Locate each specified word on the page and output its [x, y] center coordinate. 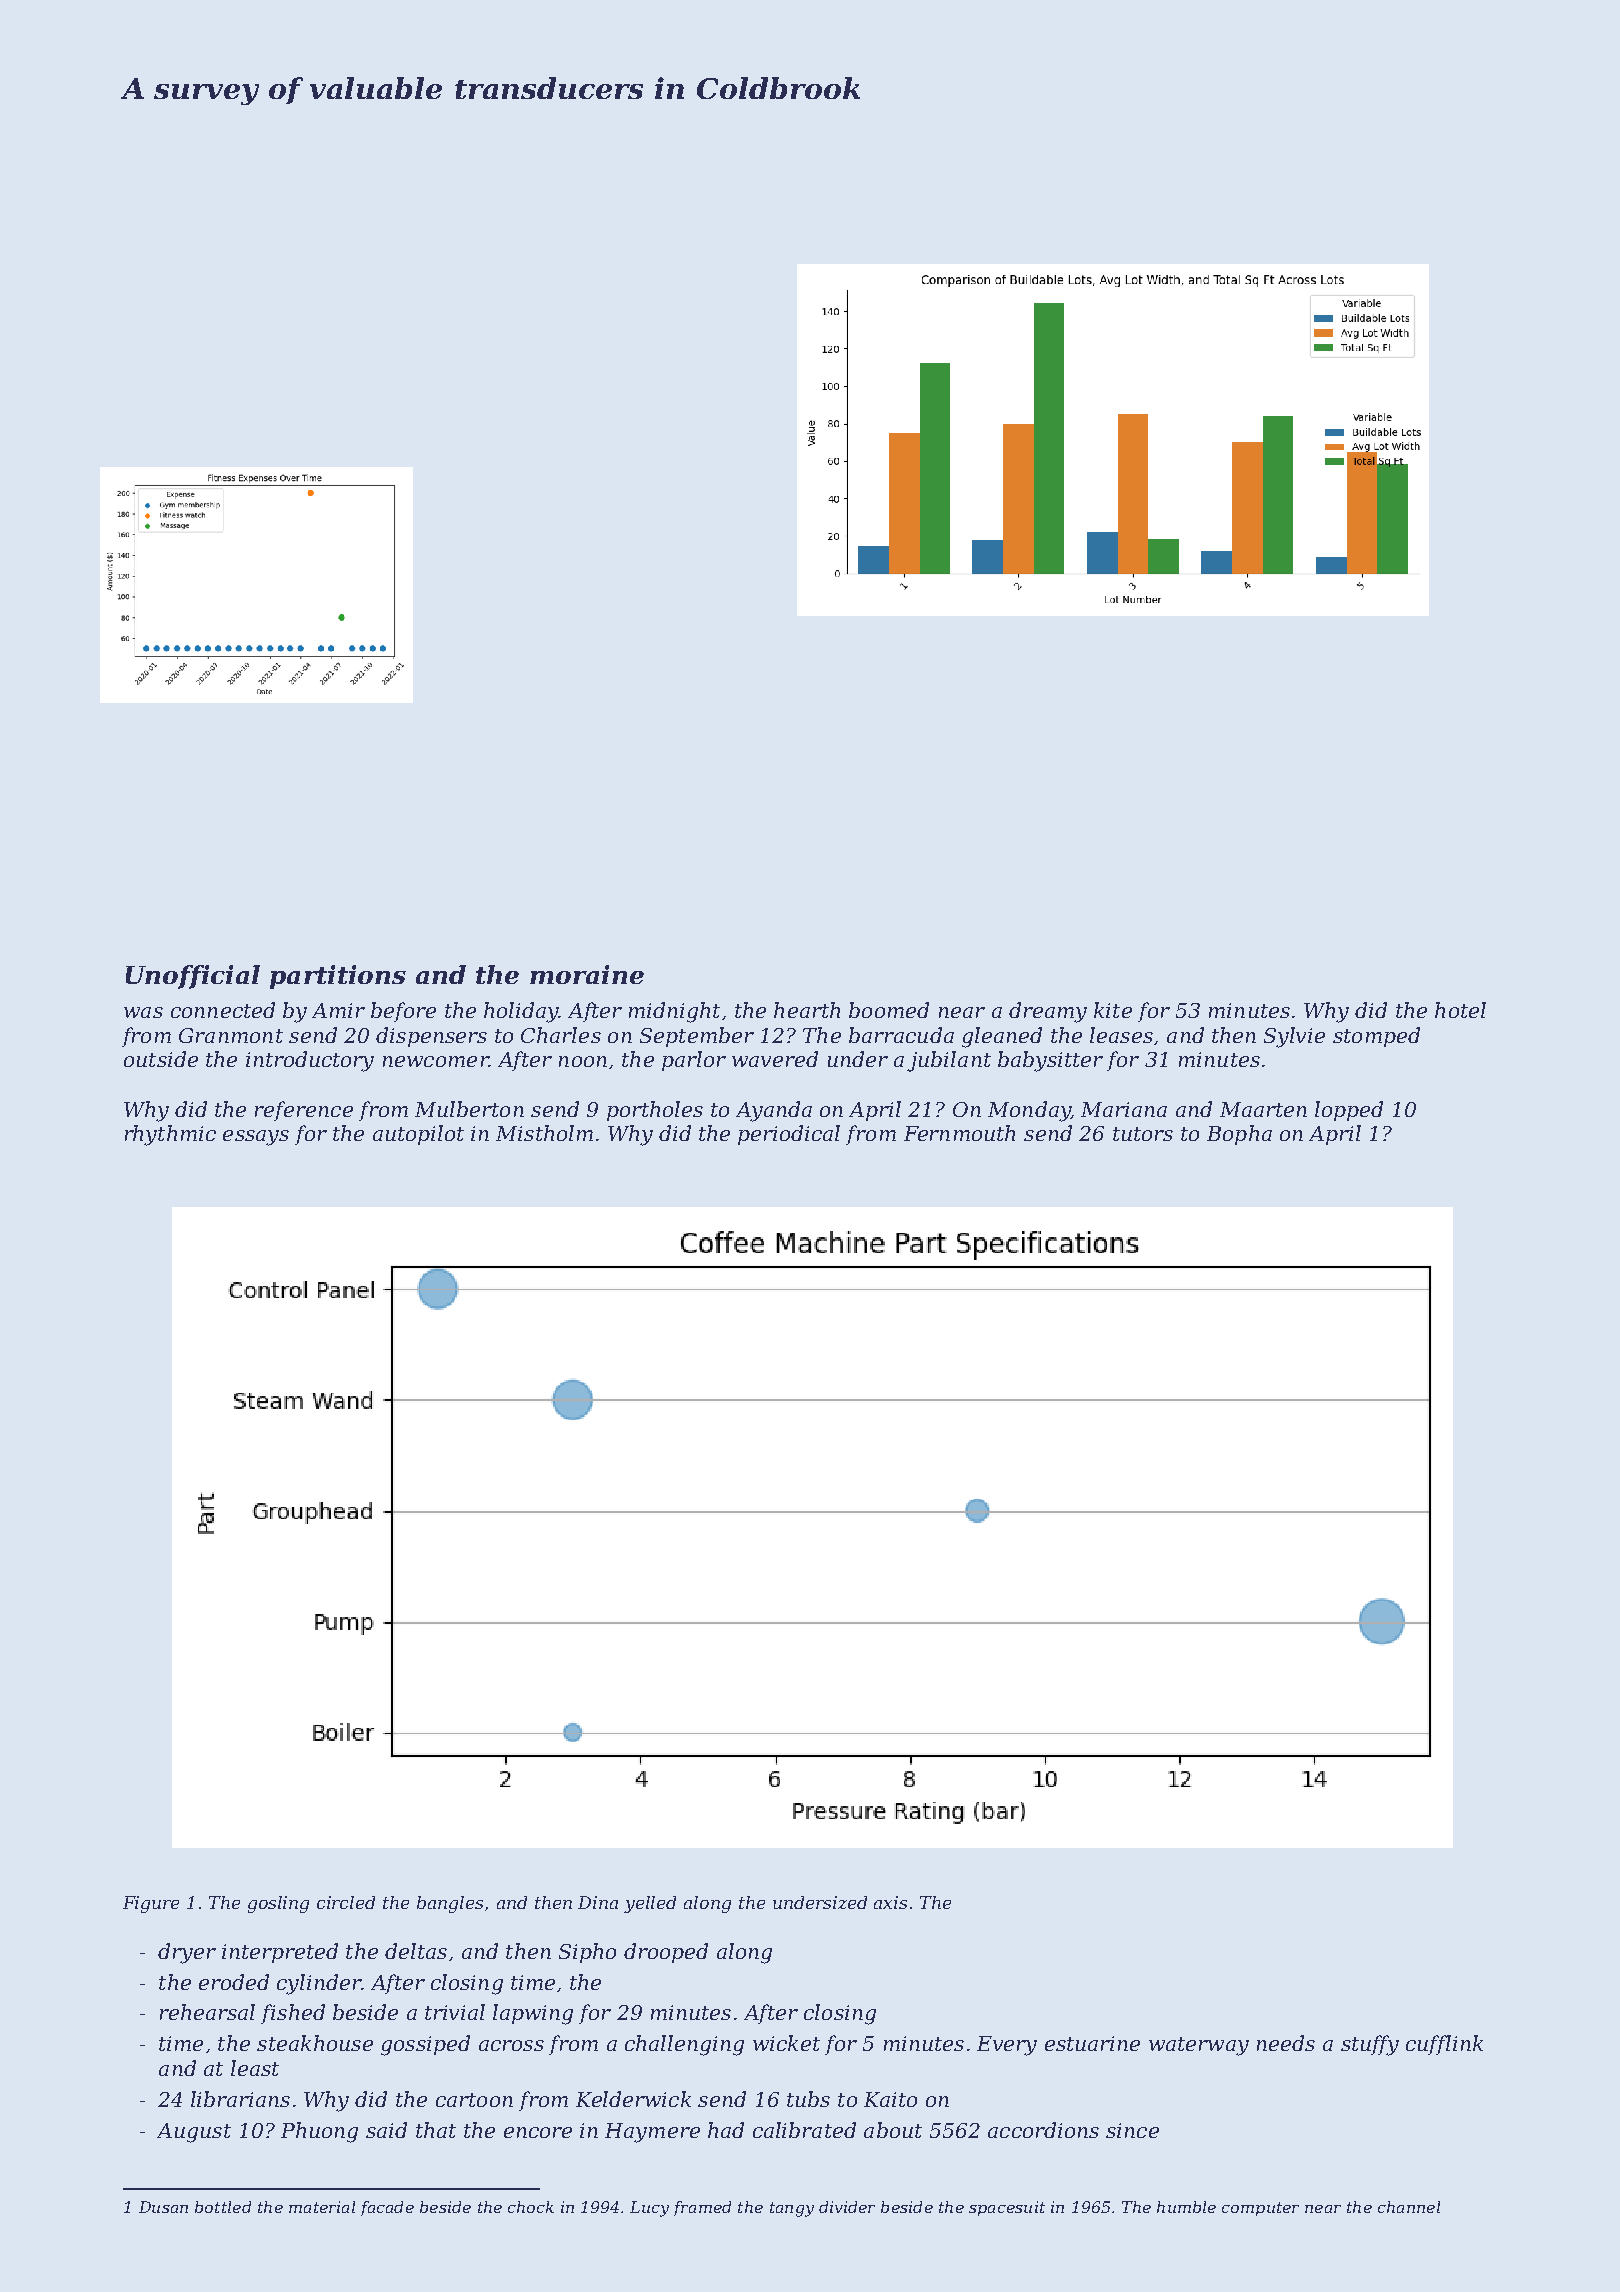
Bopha [1239, 1135]
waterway [1199, 2046]
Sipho [587, 1953]
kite [1113, 1010]
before [403, 1012]
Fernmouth [959, 1133]
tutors [1143, 1134]
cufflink [1444, 2045]
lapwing [533, 2014]
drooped [666, 1953]
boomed [889, 1010]
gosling [278, 1904]
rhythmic [170, 1135]
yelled [650, 1904]
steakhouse [315, 2043]
